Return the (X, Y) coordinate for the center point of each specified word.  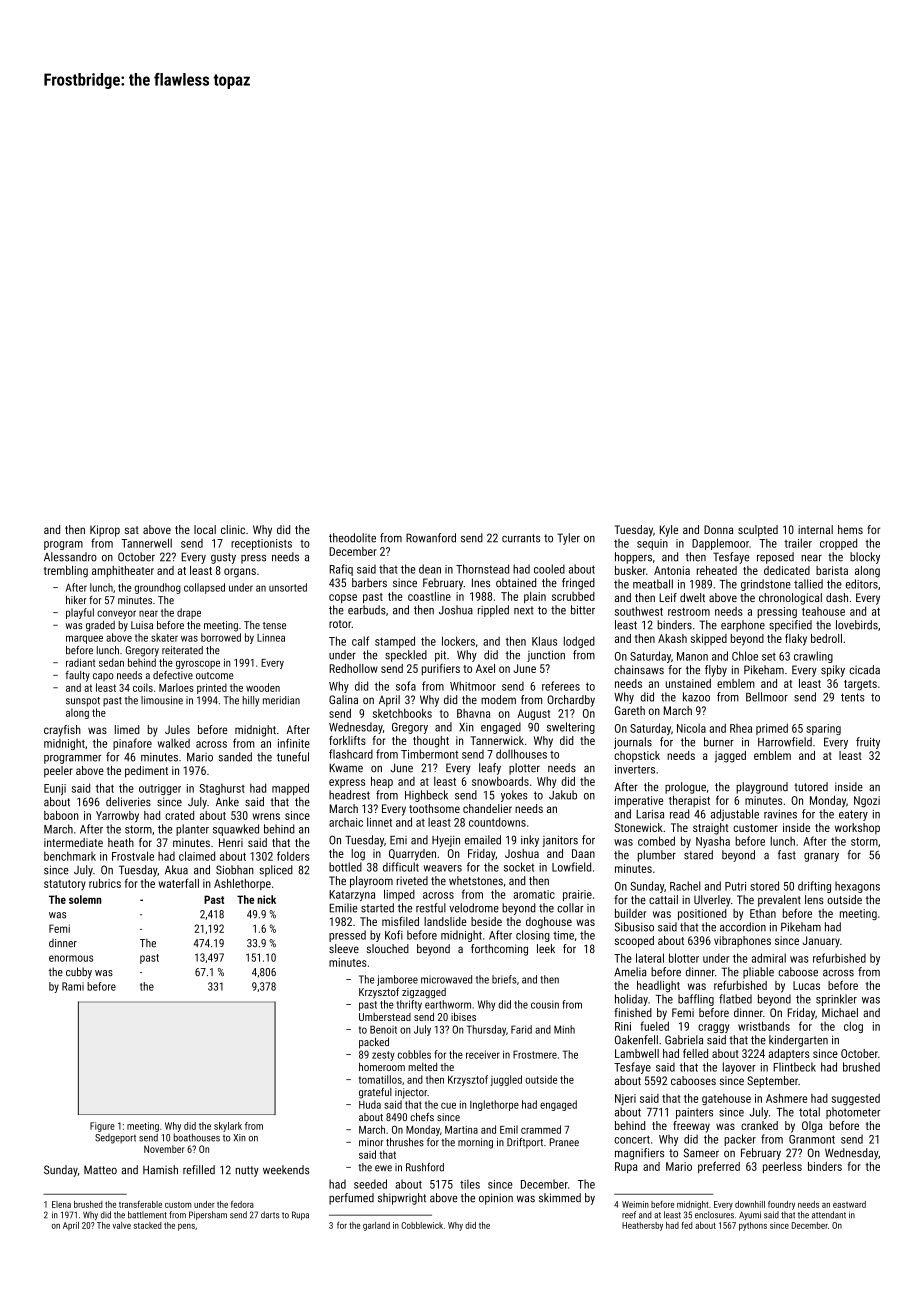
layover (739, 1068)
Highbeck (426, 796)
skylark (228, 1127)
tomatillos (380, 1079)
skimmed (560, 1198)
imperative (639, 801)
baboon (61, 815)
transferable (140, 1204)
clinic (233, 529)
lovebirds (857, 625)
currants (521, 538)
